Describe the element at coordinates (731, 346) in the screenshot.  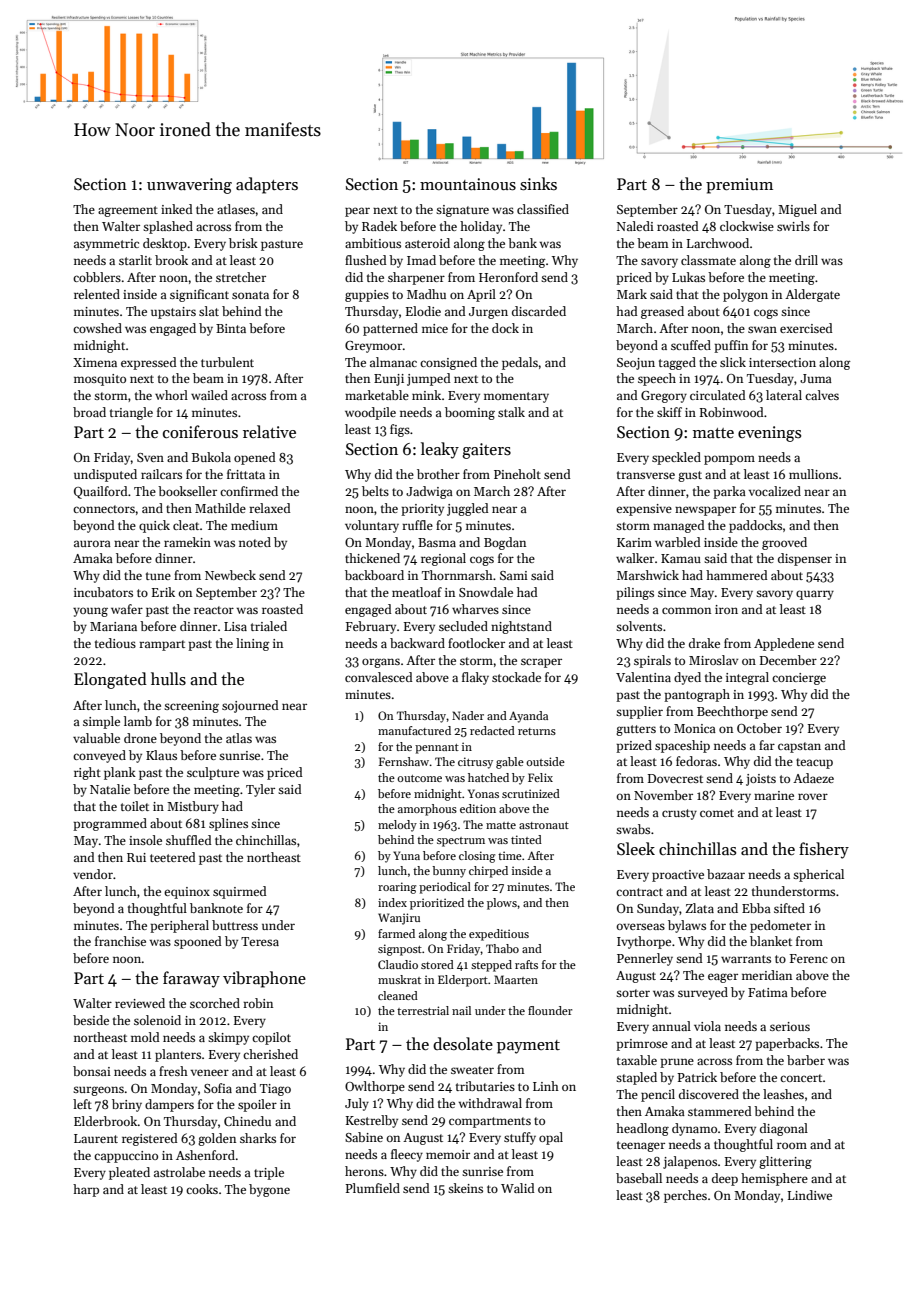
I see `puffin` at that location.
